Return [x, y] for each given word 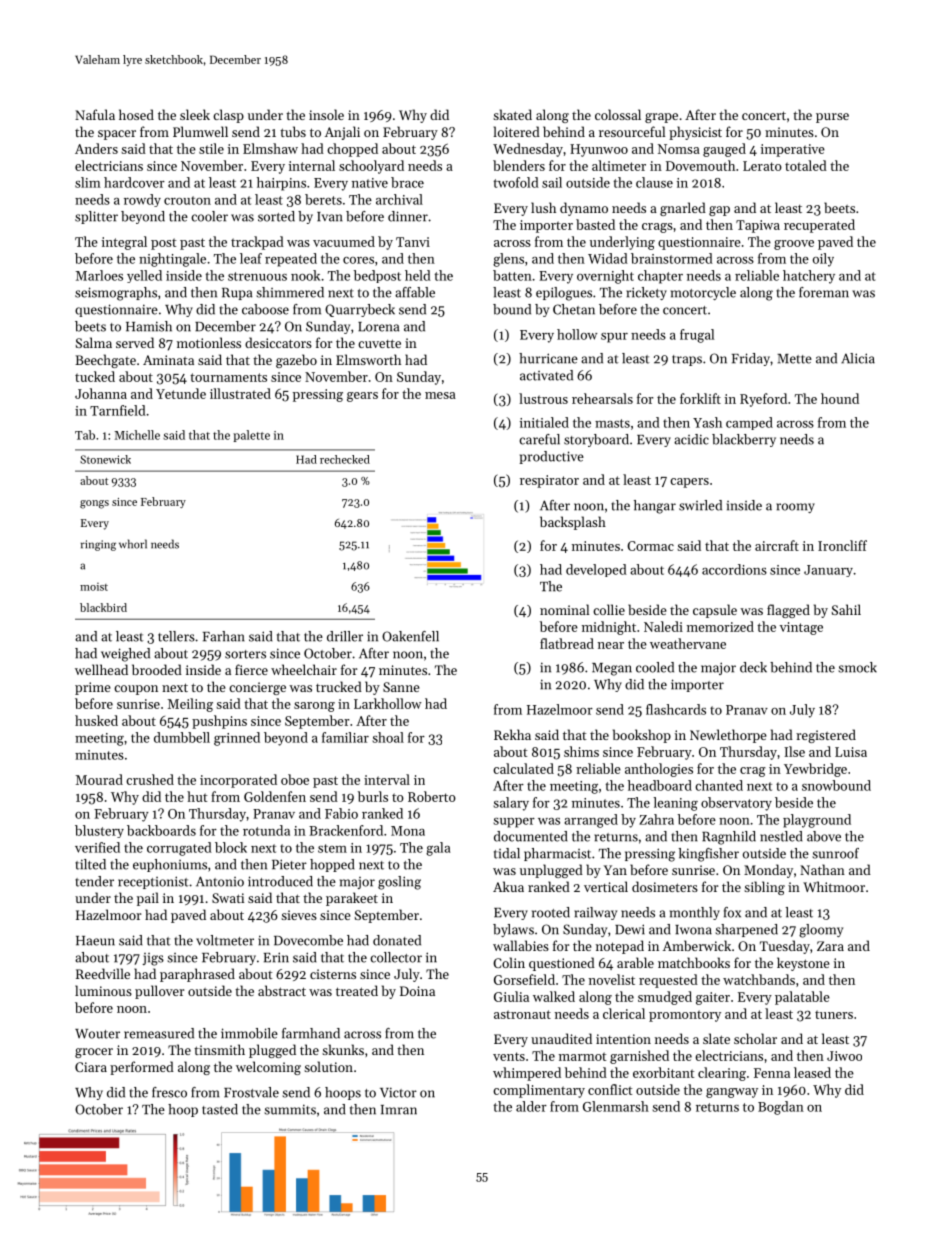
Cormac [650, 546]
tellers [176, 636]
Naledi [663, 626]
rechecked [345, 459]
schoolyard [371, 167]
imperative [793, 150]
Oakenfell [410, 636]
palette [251, 436]
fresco [169, 1092]
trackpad [257, 243]
